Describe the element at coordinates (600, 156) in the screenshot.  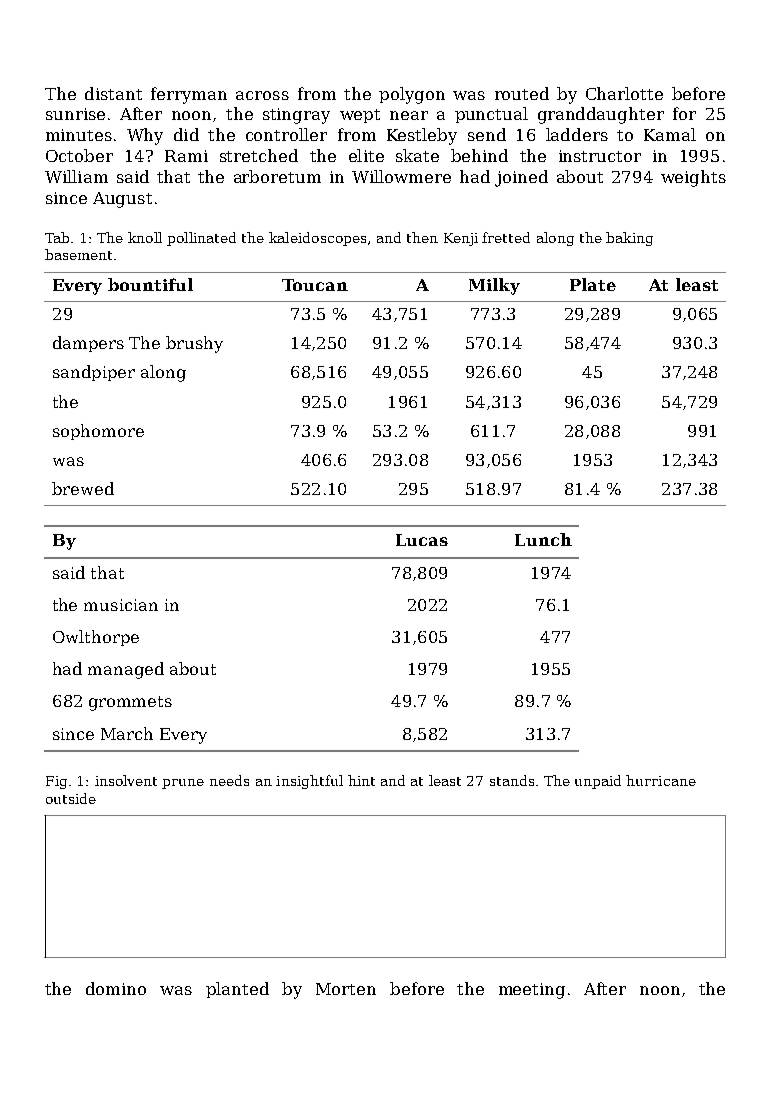
I see `instructor` at that location.
